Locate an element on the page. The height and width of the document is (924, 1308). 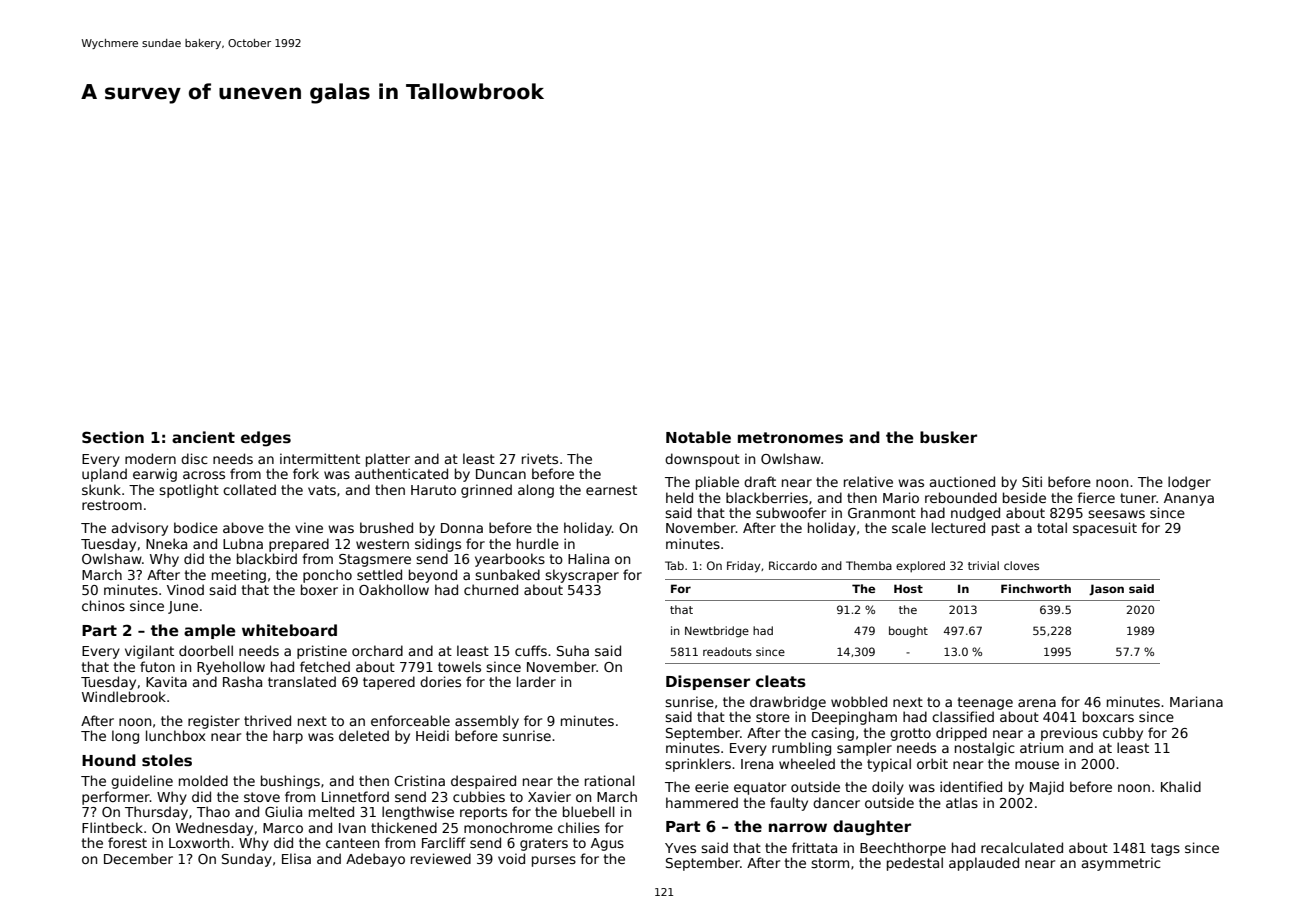
rivets is located at coordinates (540, 458).
